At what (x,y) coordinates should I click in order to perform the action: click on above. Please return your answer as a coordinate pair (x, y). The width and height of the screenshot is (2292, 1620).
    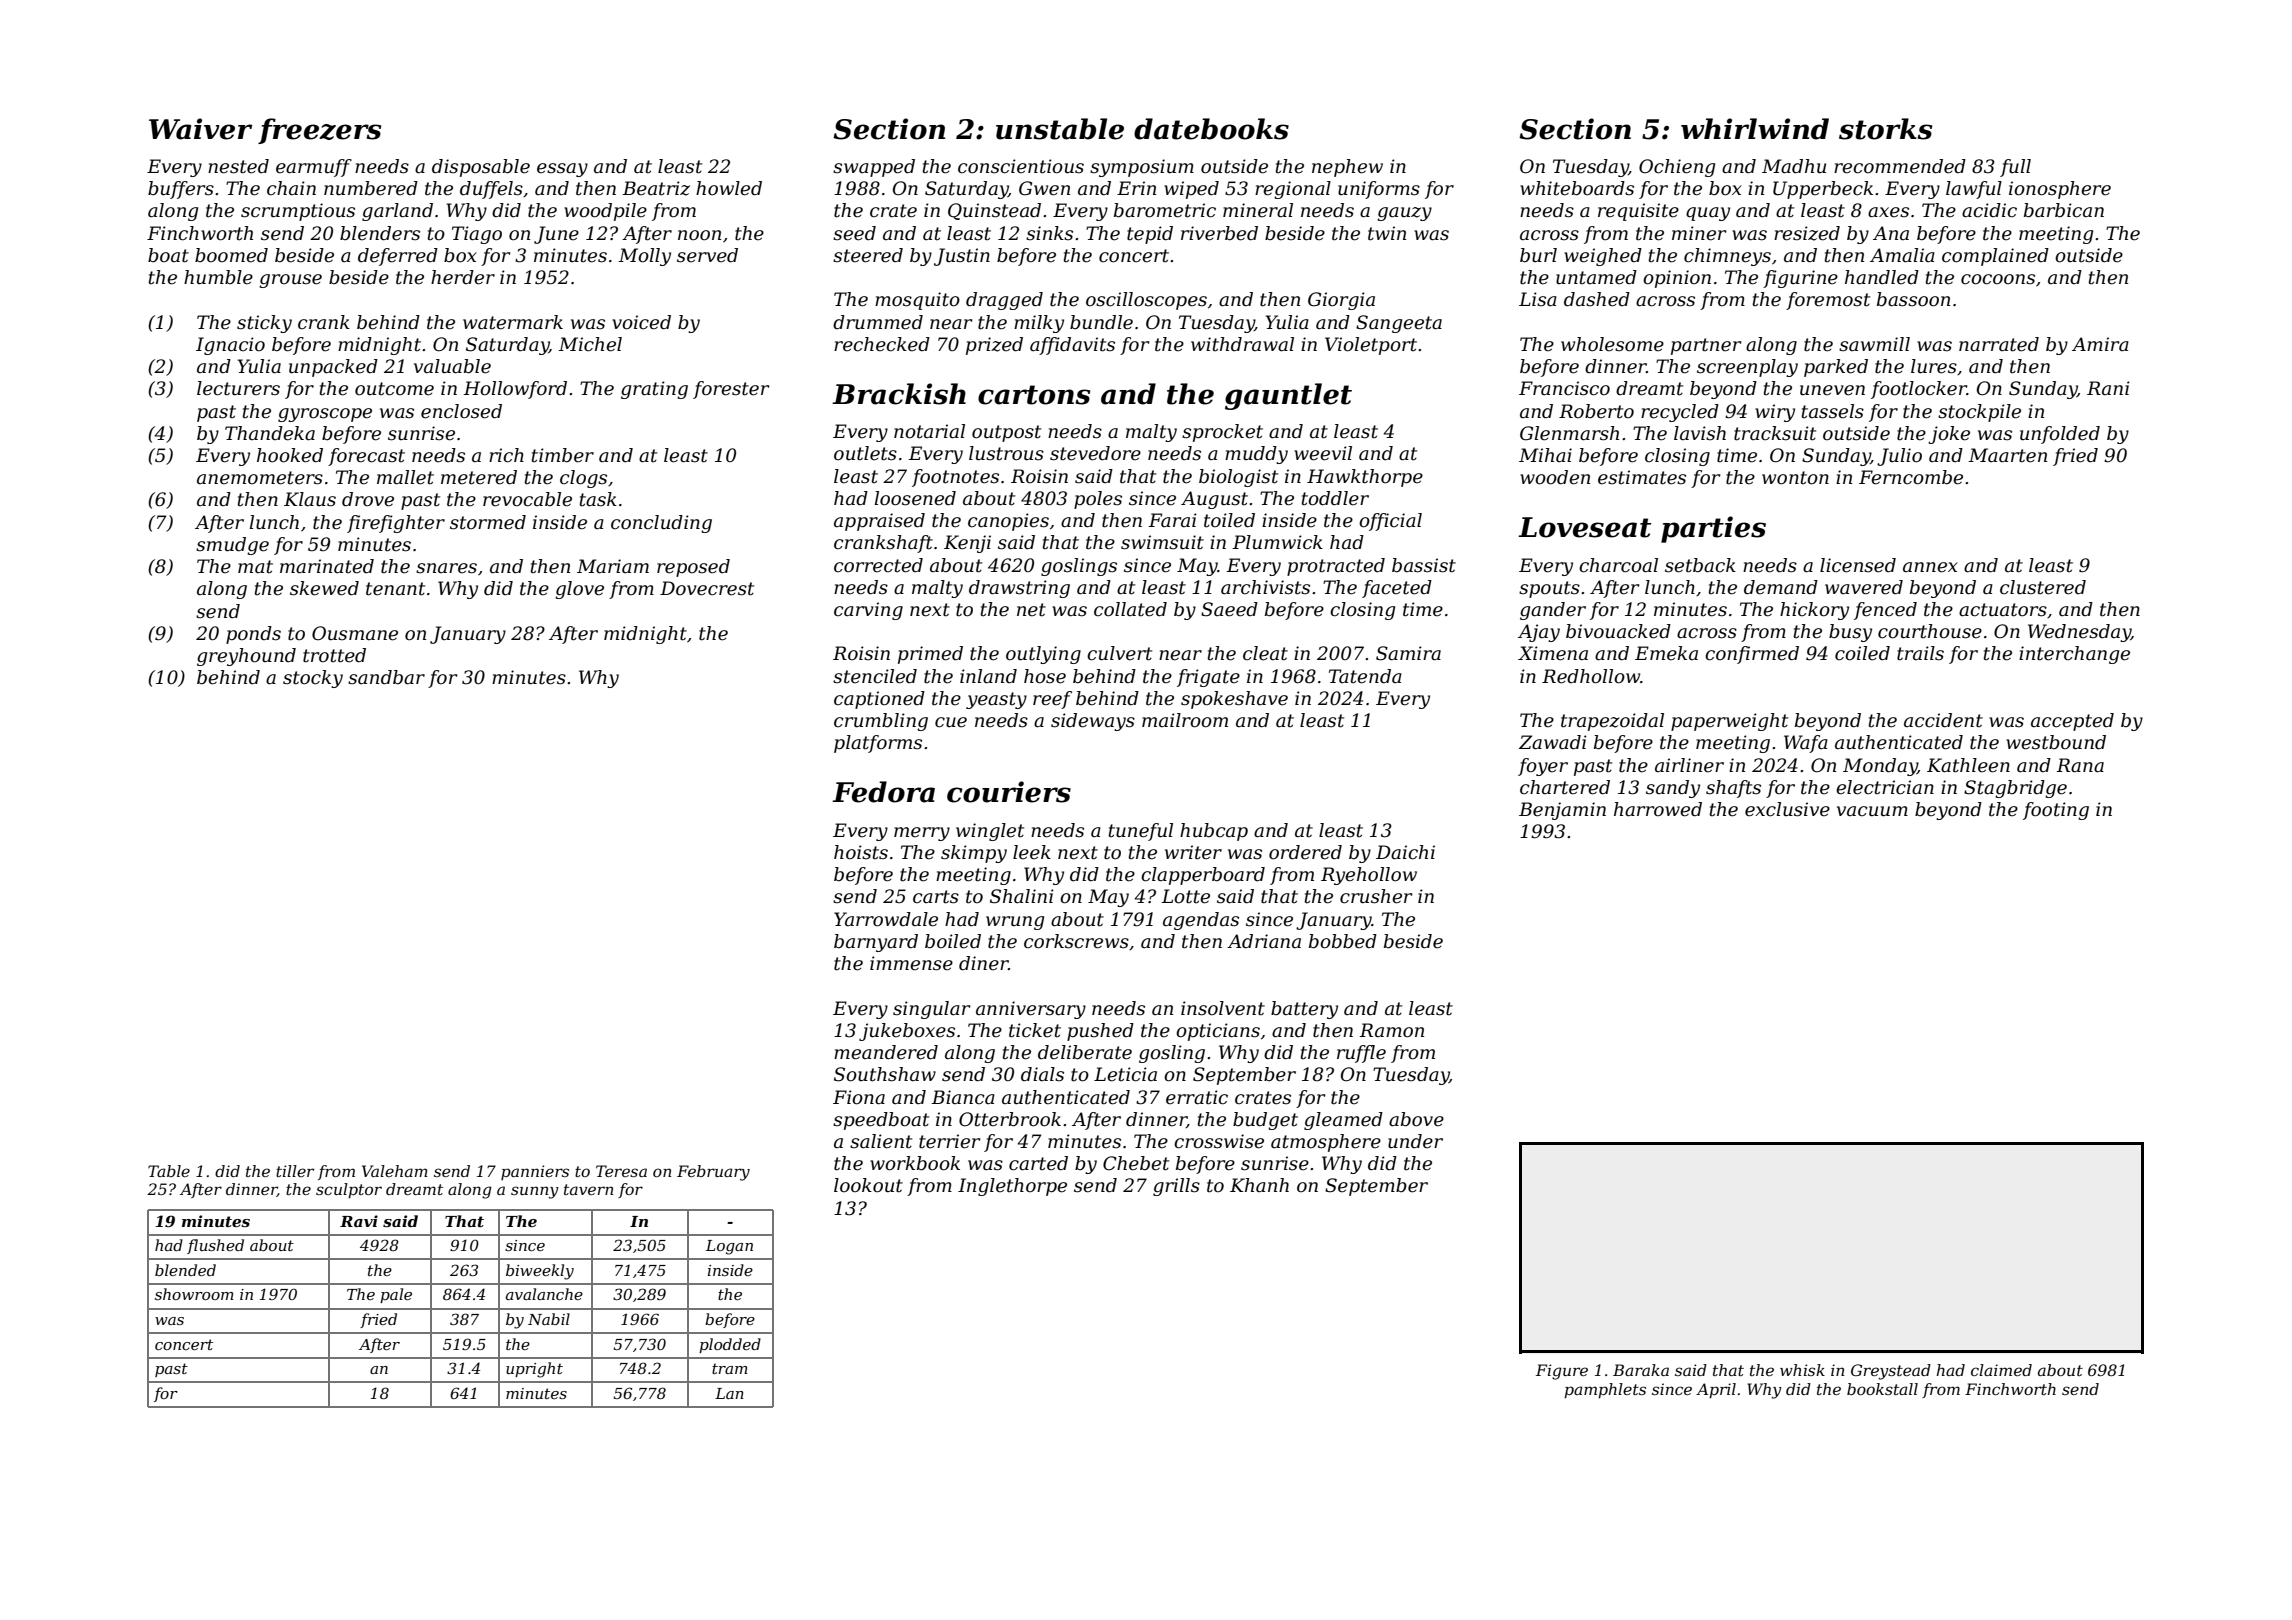
    Looking at the image, I should click on (1416, 1119).
